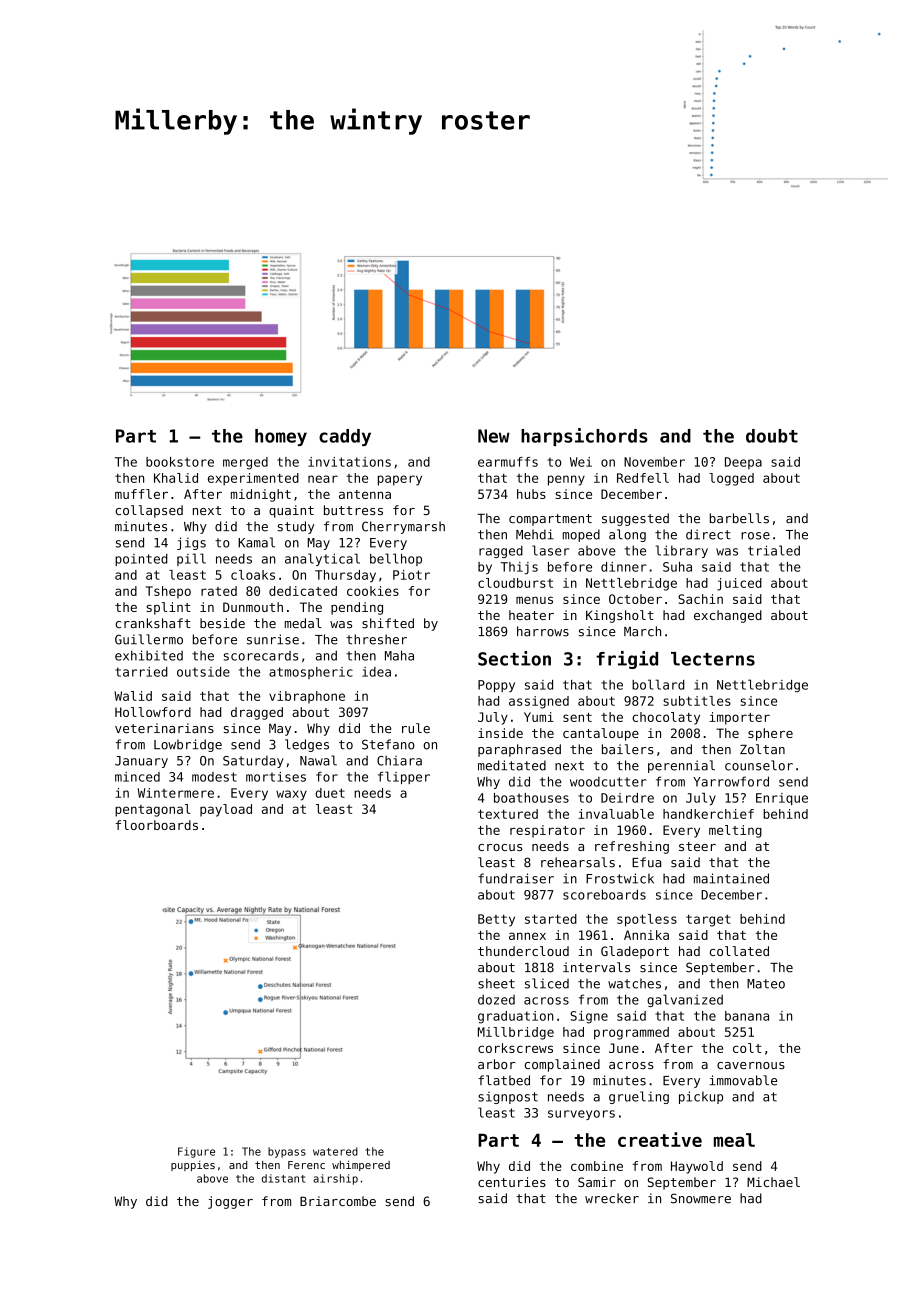 Image resolution: width=924 pixels, height=1308 pixels. I want to click on Mateo, so click(766, 984).
